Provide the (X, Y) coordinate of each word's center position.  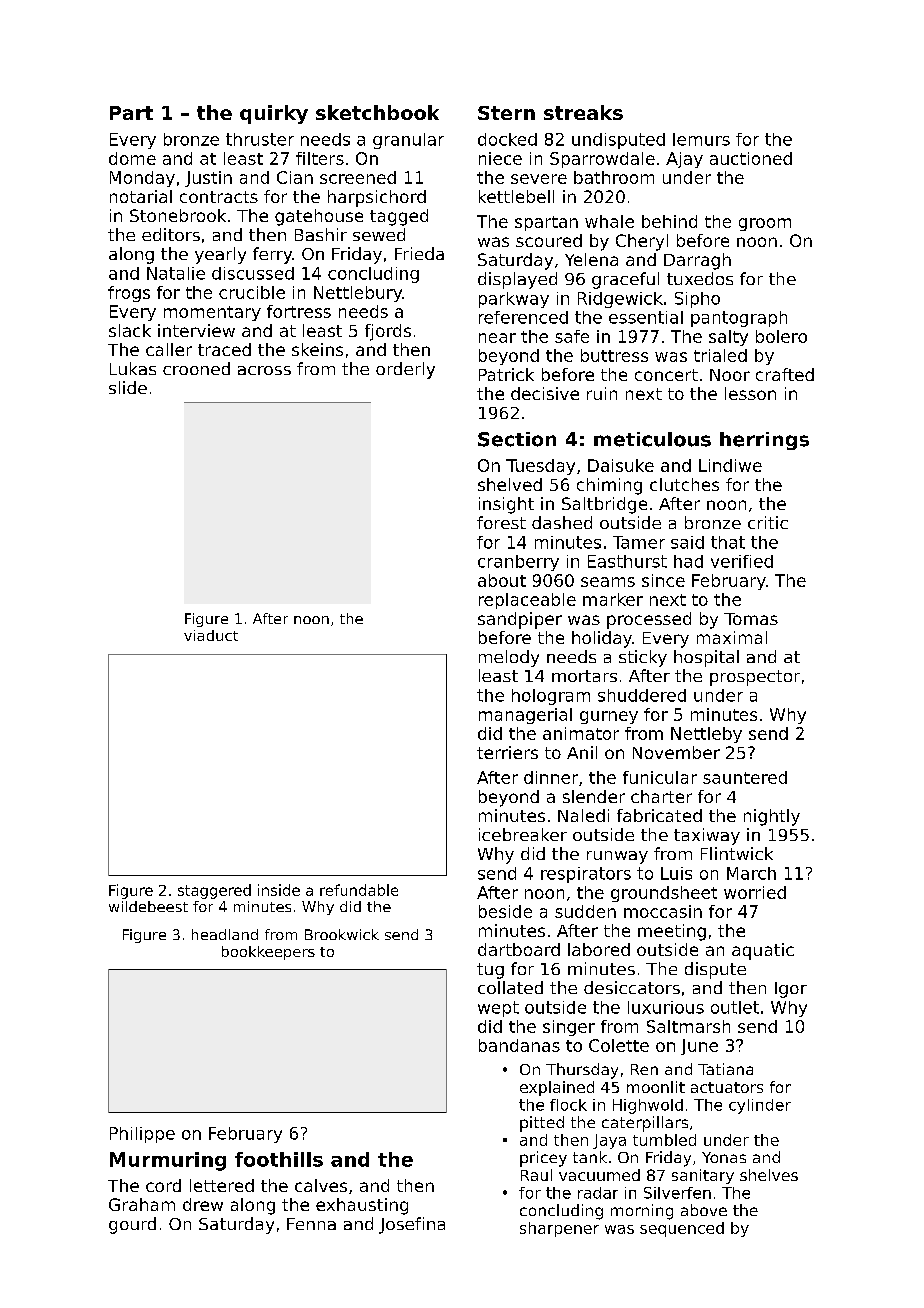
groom (765, 224)
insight (506, 505)
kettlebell (516, 196)
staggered (214, 891)
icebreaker (523, 834)
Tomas (751, 619)
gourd (132, 1225)
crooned (196, 368)
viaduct (211, 635)
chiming (609, 486)
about (502, 580)
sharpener (559, 1229)
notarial (141, 196)
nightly (772, 817)
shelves (769, 1175)
